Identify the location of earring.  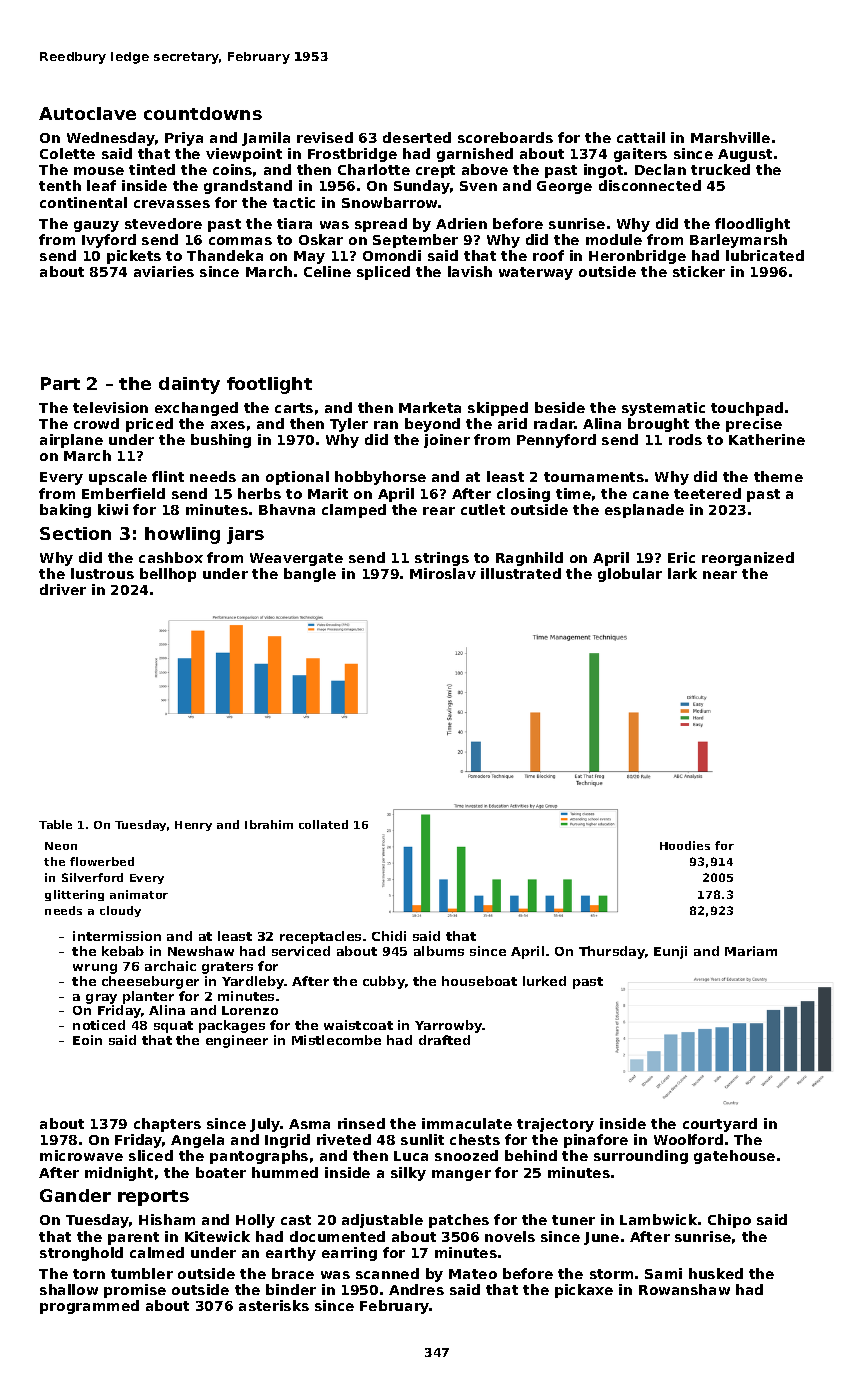
(349, 1254).
